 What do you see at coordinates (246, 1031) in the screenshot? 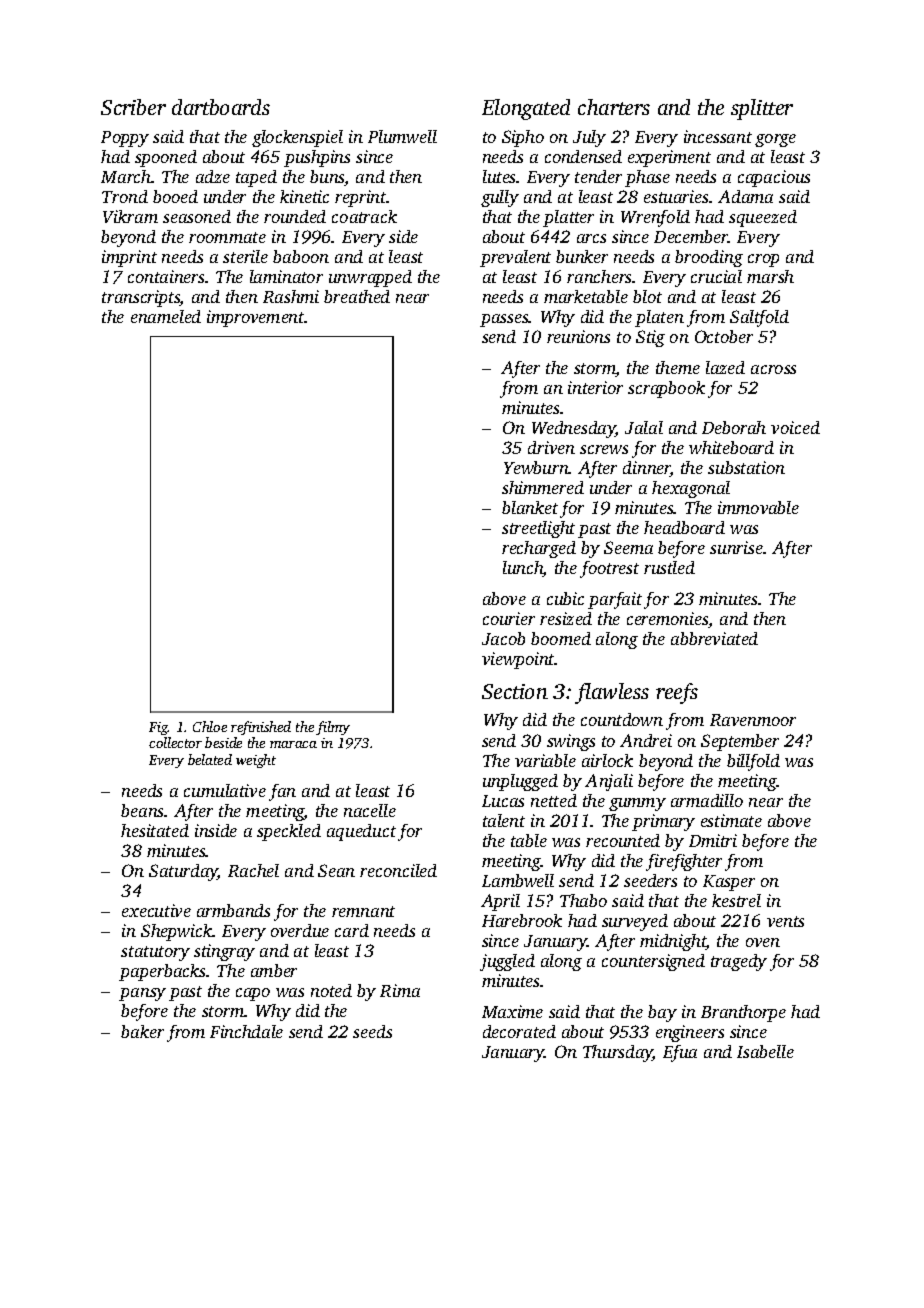
I see `Finchdale` at bounding box center [246, 1031].
